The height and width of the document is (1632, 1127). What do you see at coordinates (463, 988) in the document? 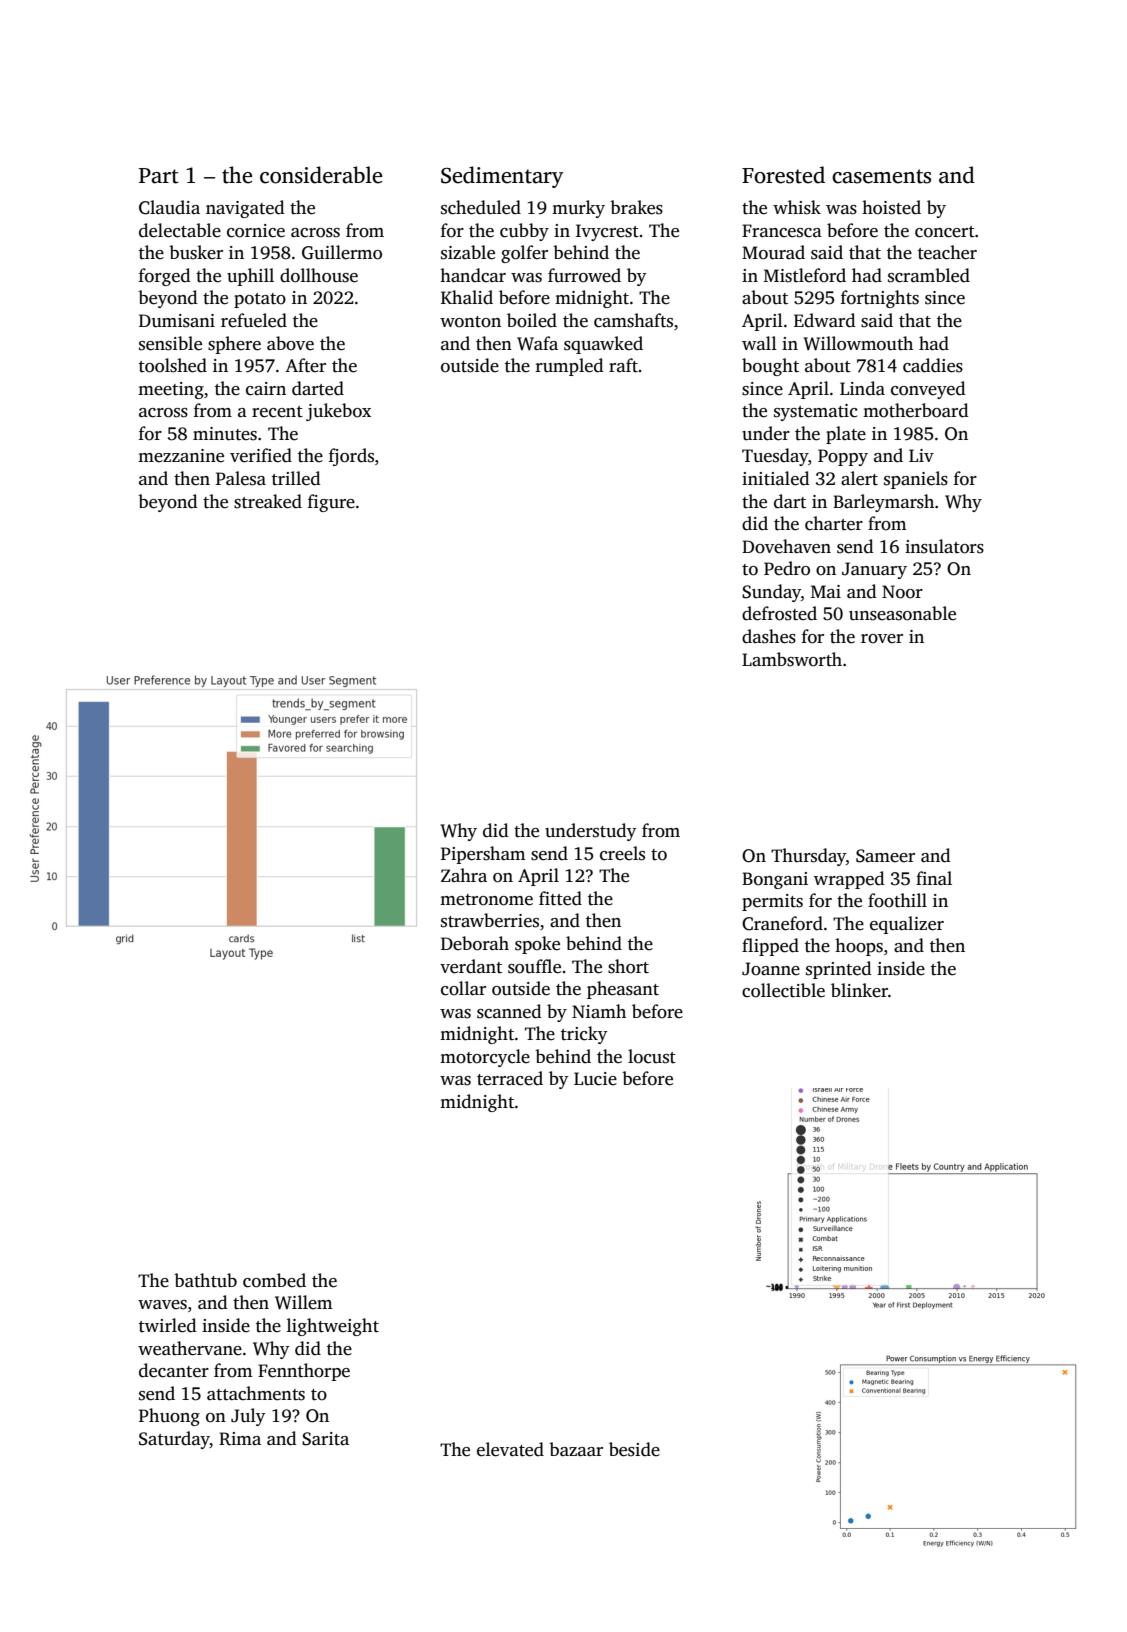
I see `collar` at bounding box center [463, 988].
